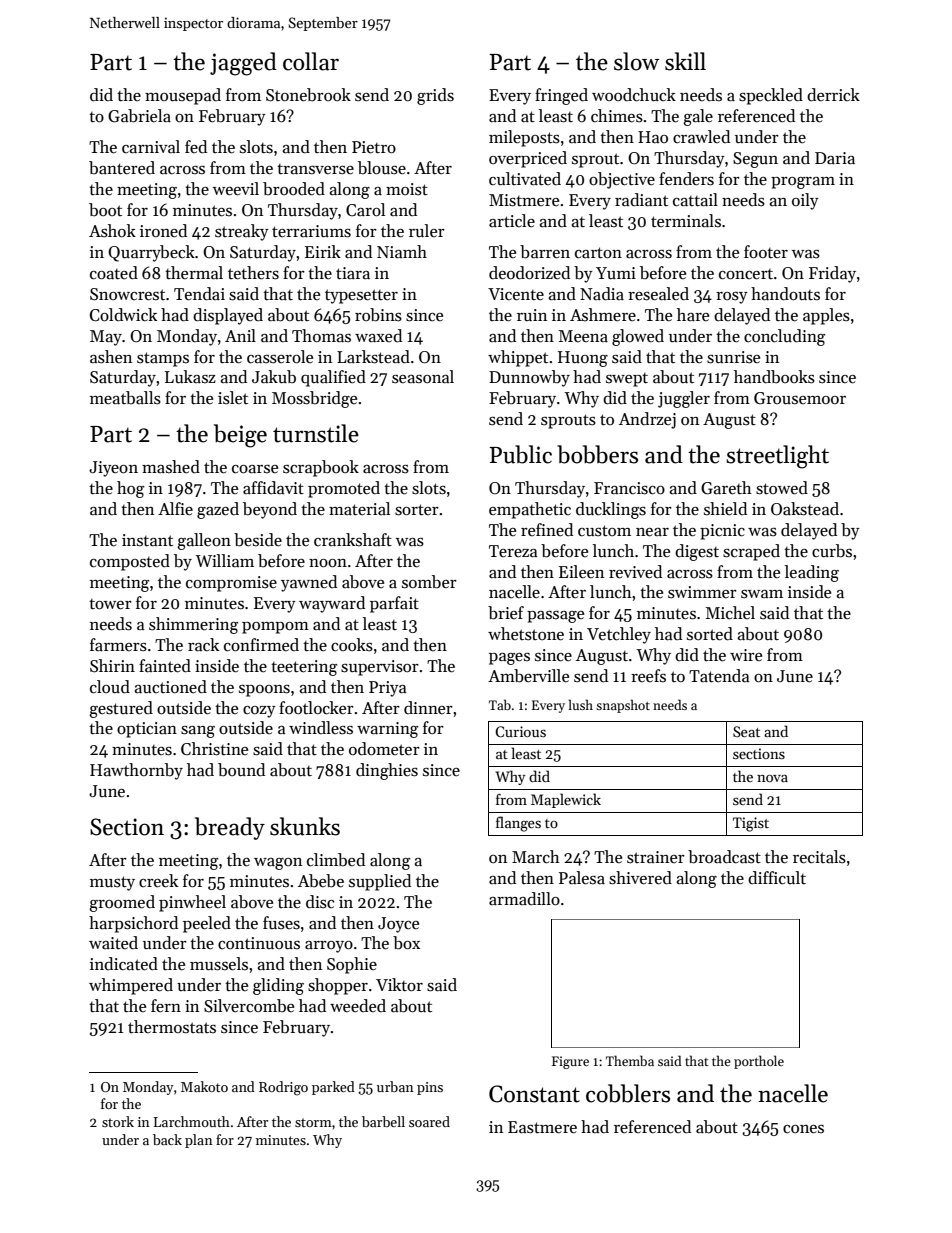 This screenshot has width=952, height=1233. I want to click on digest, so click(697, 552).
